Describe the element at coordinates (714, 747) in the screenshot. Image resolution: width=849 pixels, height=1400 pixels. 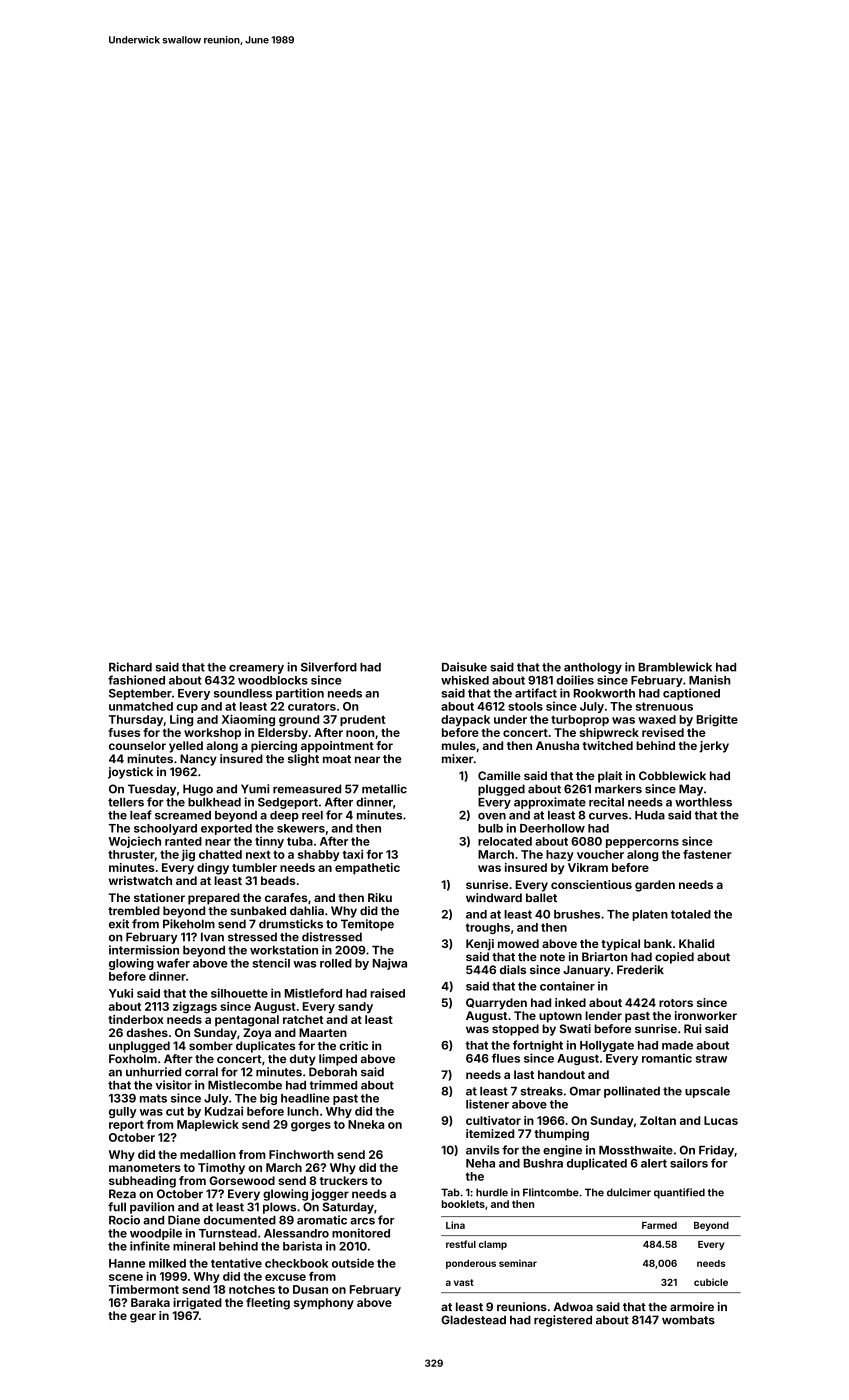
I see `jerky` at that location.
